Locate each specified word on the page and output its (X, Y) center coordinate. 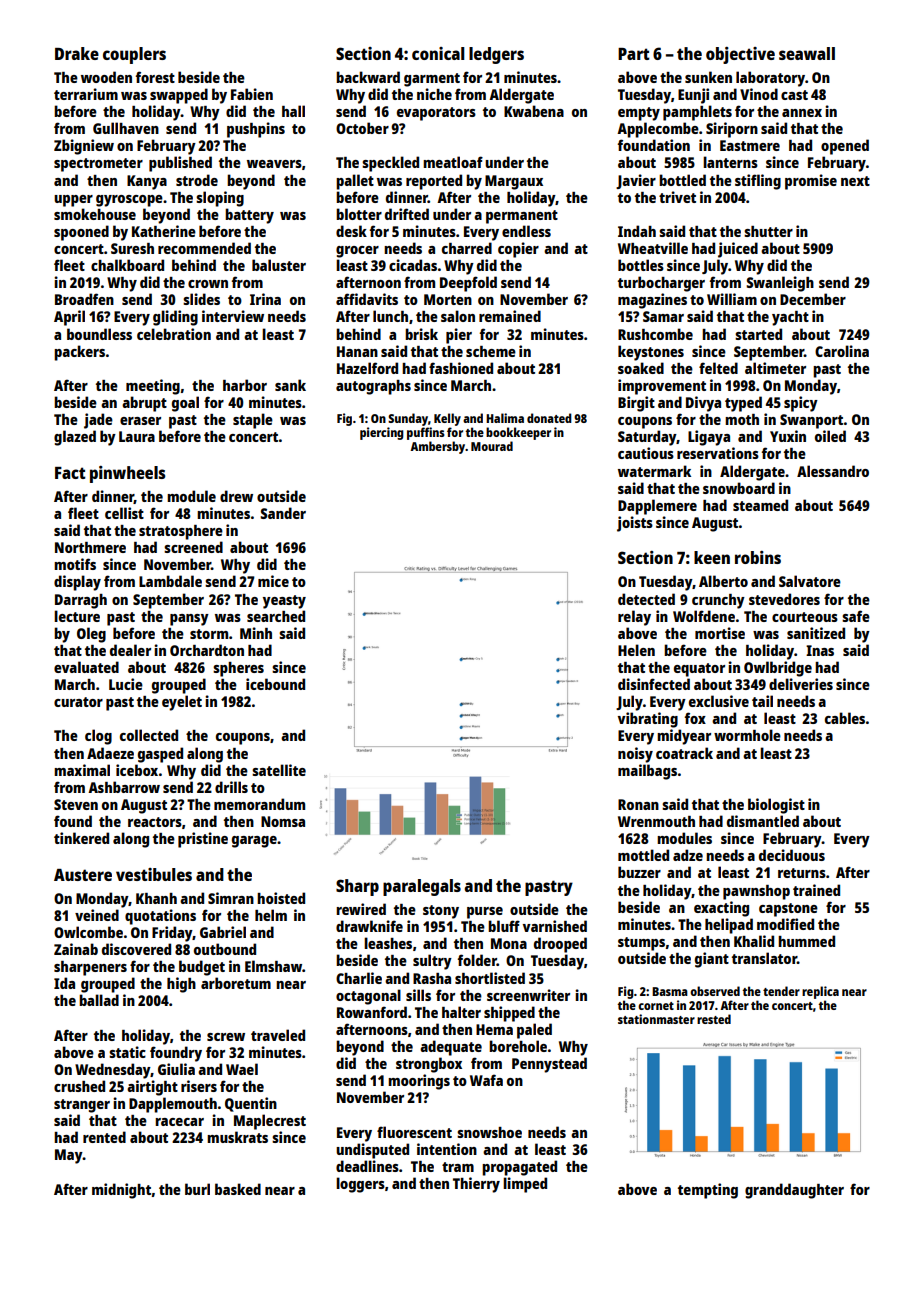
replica (820, 992)
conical (438, 53)
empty (639, 114)
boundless (99, 334)
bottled (682, 180)
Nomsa (283, 821)
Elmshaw (273, 966)
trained (816, 890)
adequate (451, 1048)
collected (149, 735)
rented (104, 1137)
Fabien (252, 94)
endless (526, 231)
